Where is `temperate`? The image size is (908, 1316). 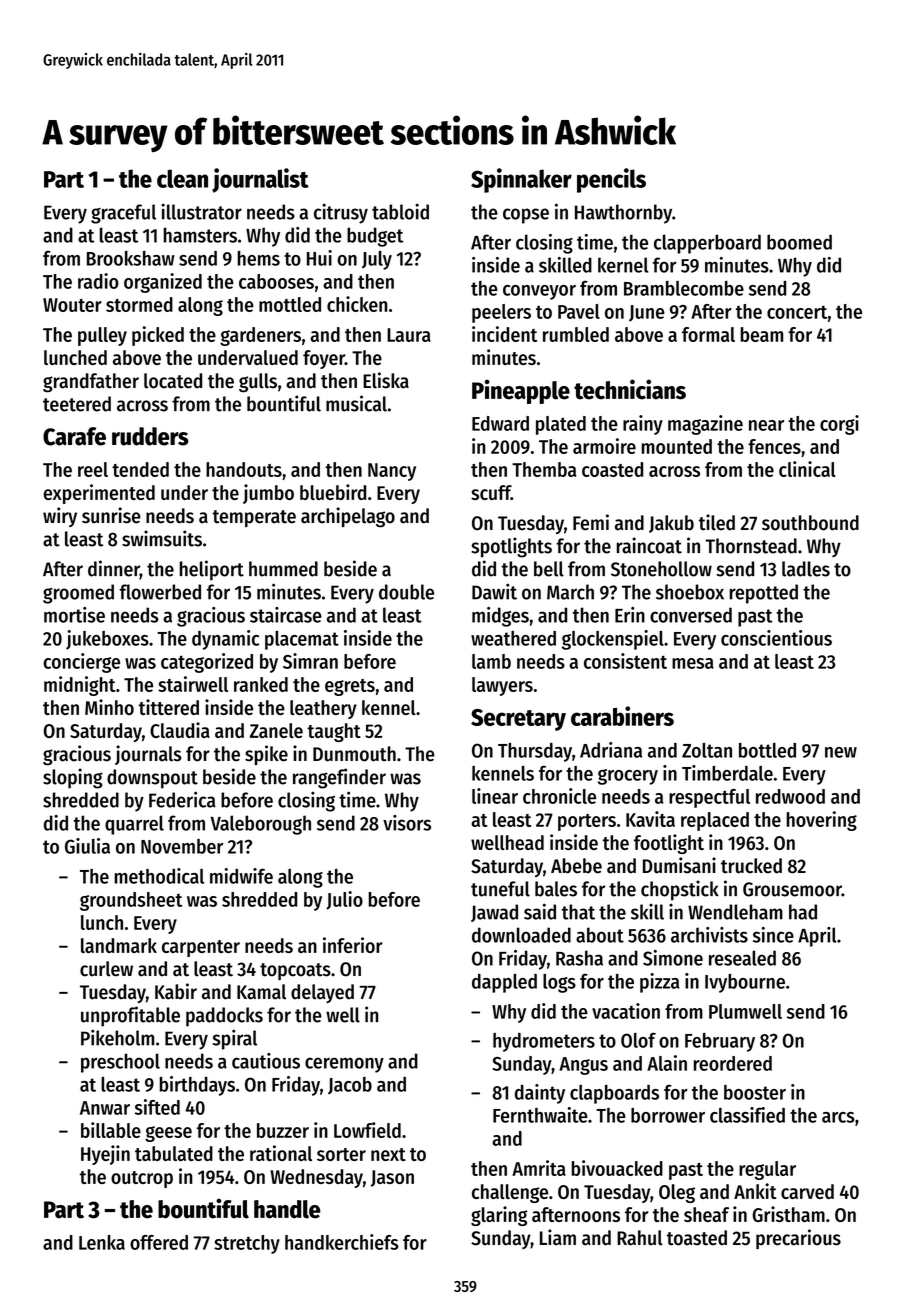
temperate is located at coordinates (254, 518).
